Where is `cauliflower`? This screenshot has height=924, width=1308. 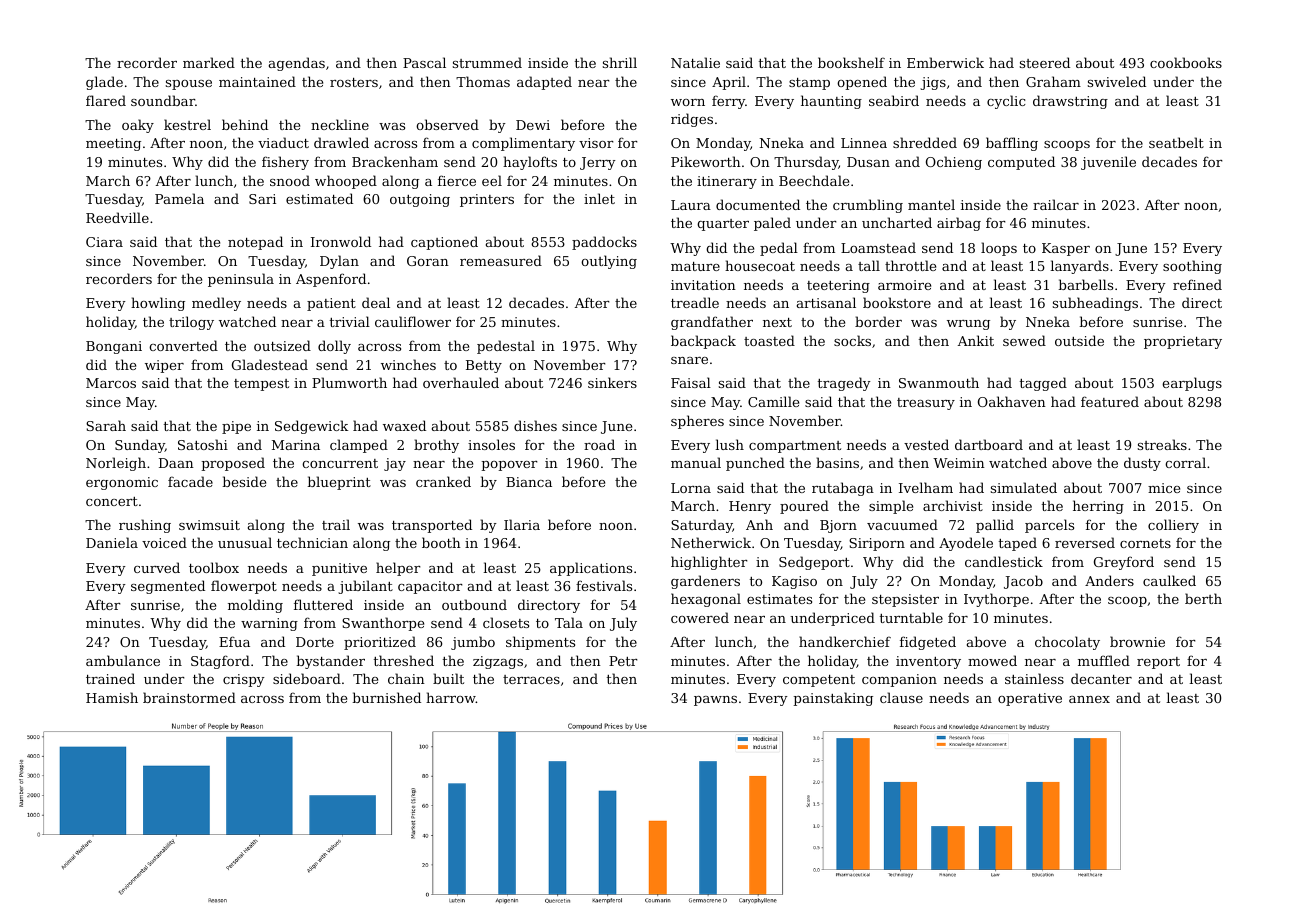
cauliflower is located at coordinates (413, 321).
